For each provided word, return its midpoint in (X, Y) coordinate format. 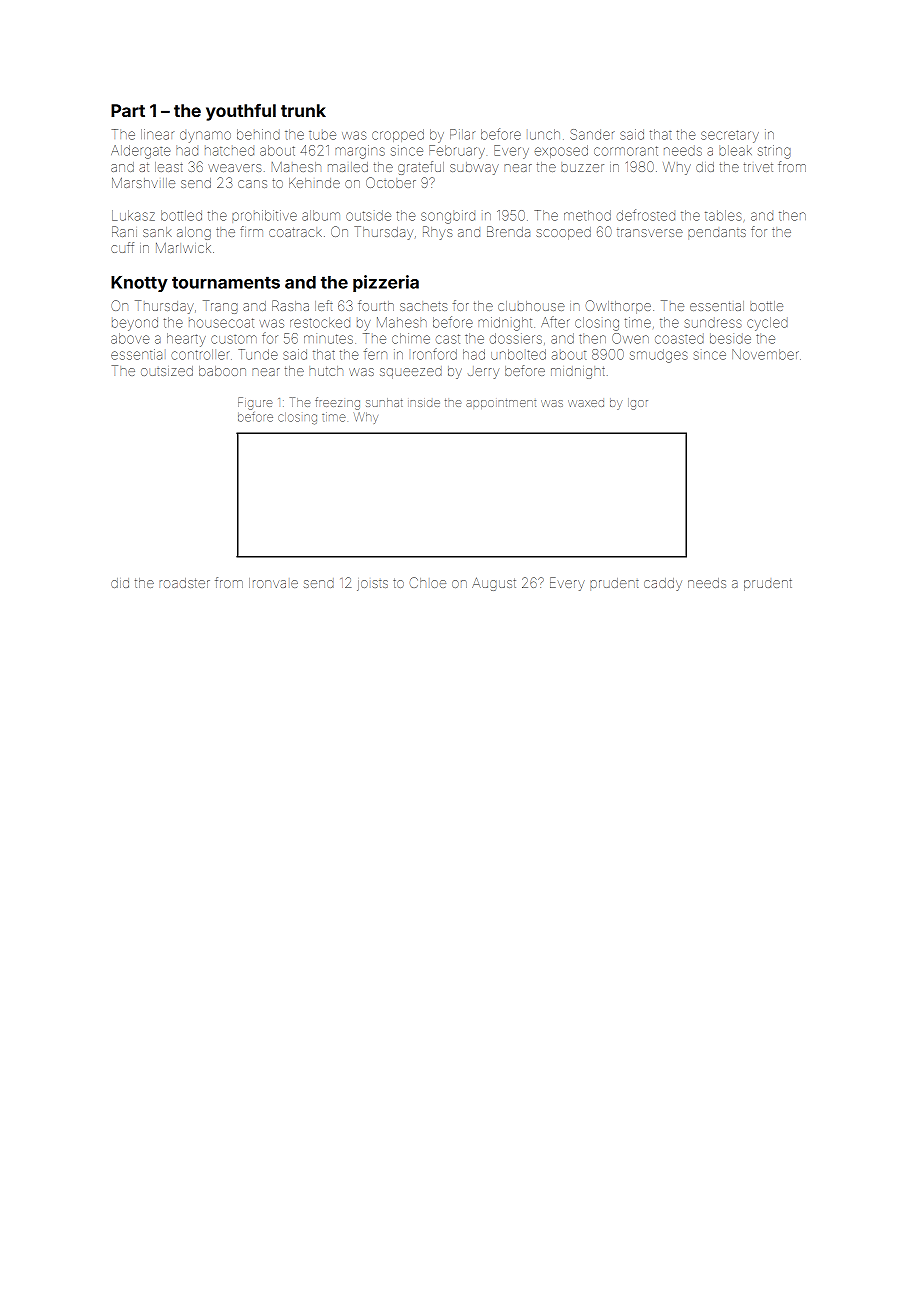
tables (723, 215)
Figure (255, 403)
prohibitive (264, 215)
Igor (638, 404)
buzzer (582, 168)
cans (252, 184)
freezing (337, 403)
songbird (448, 217)
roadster (184, 583)
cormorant (626, 151)
